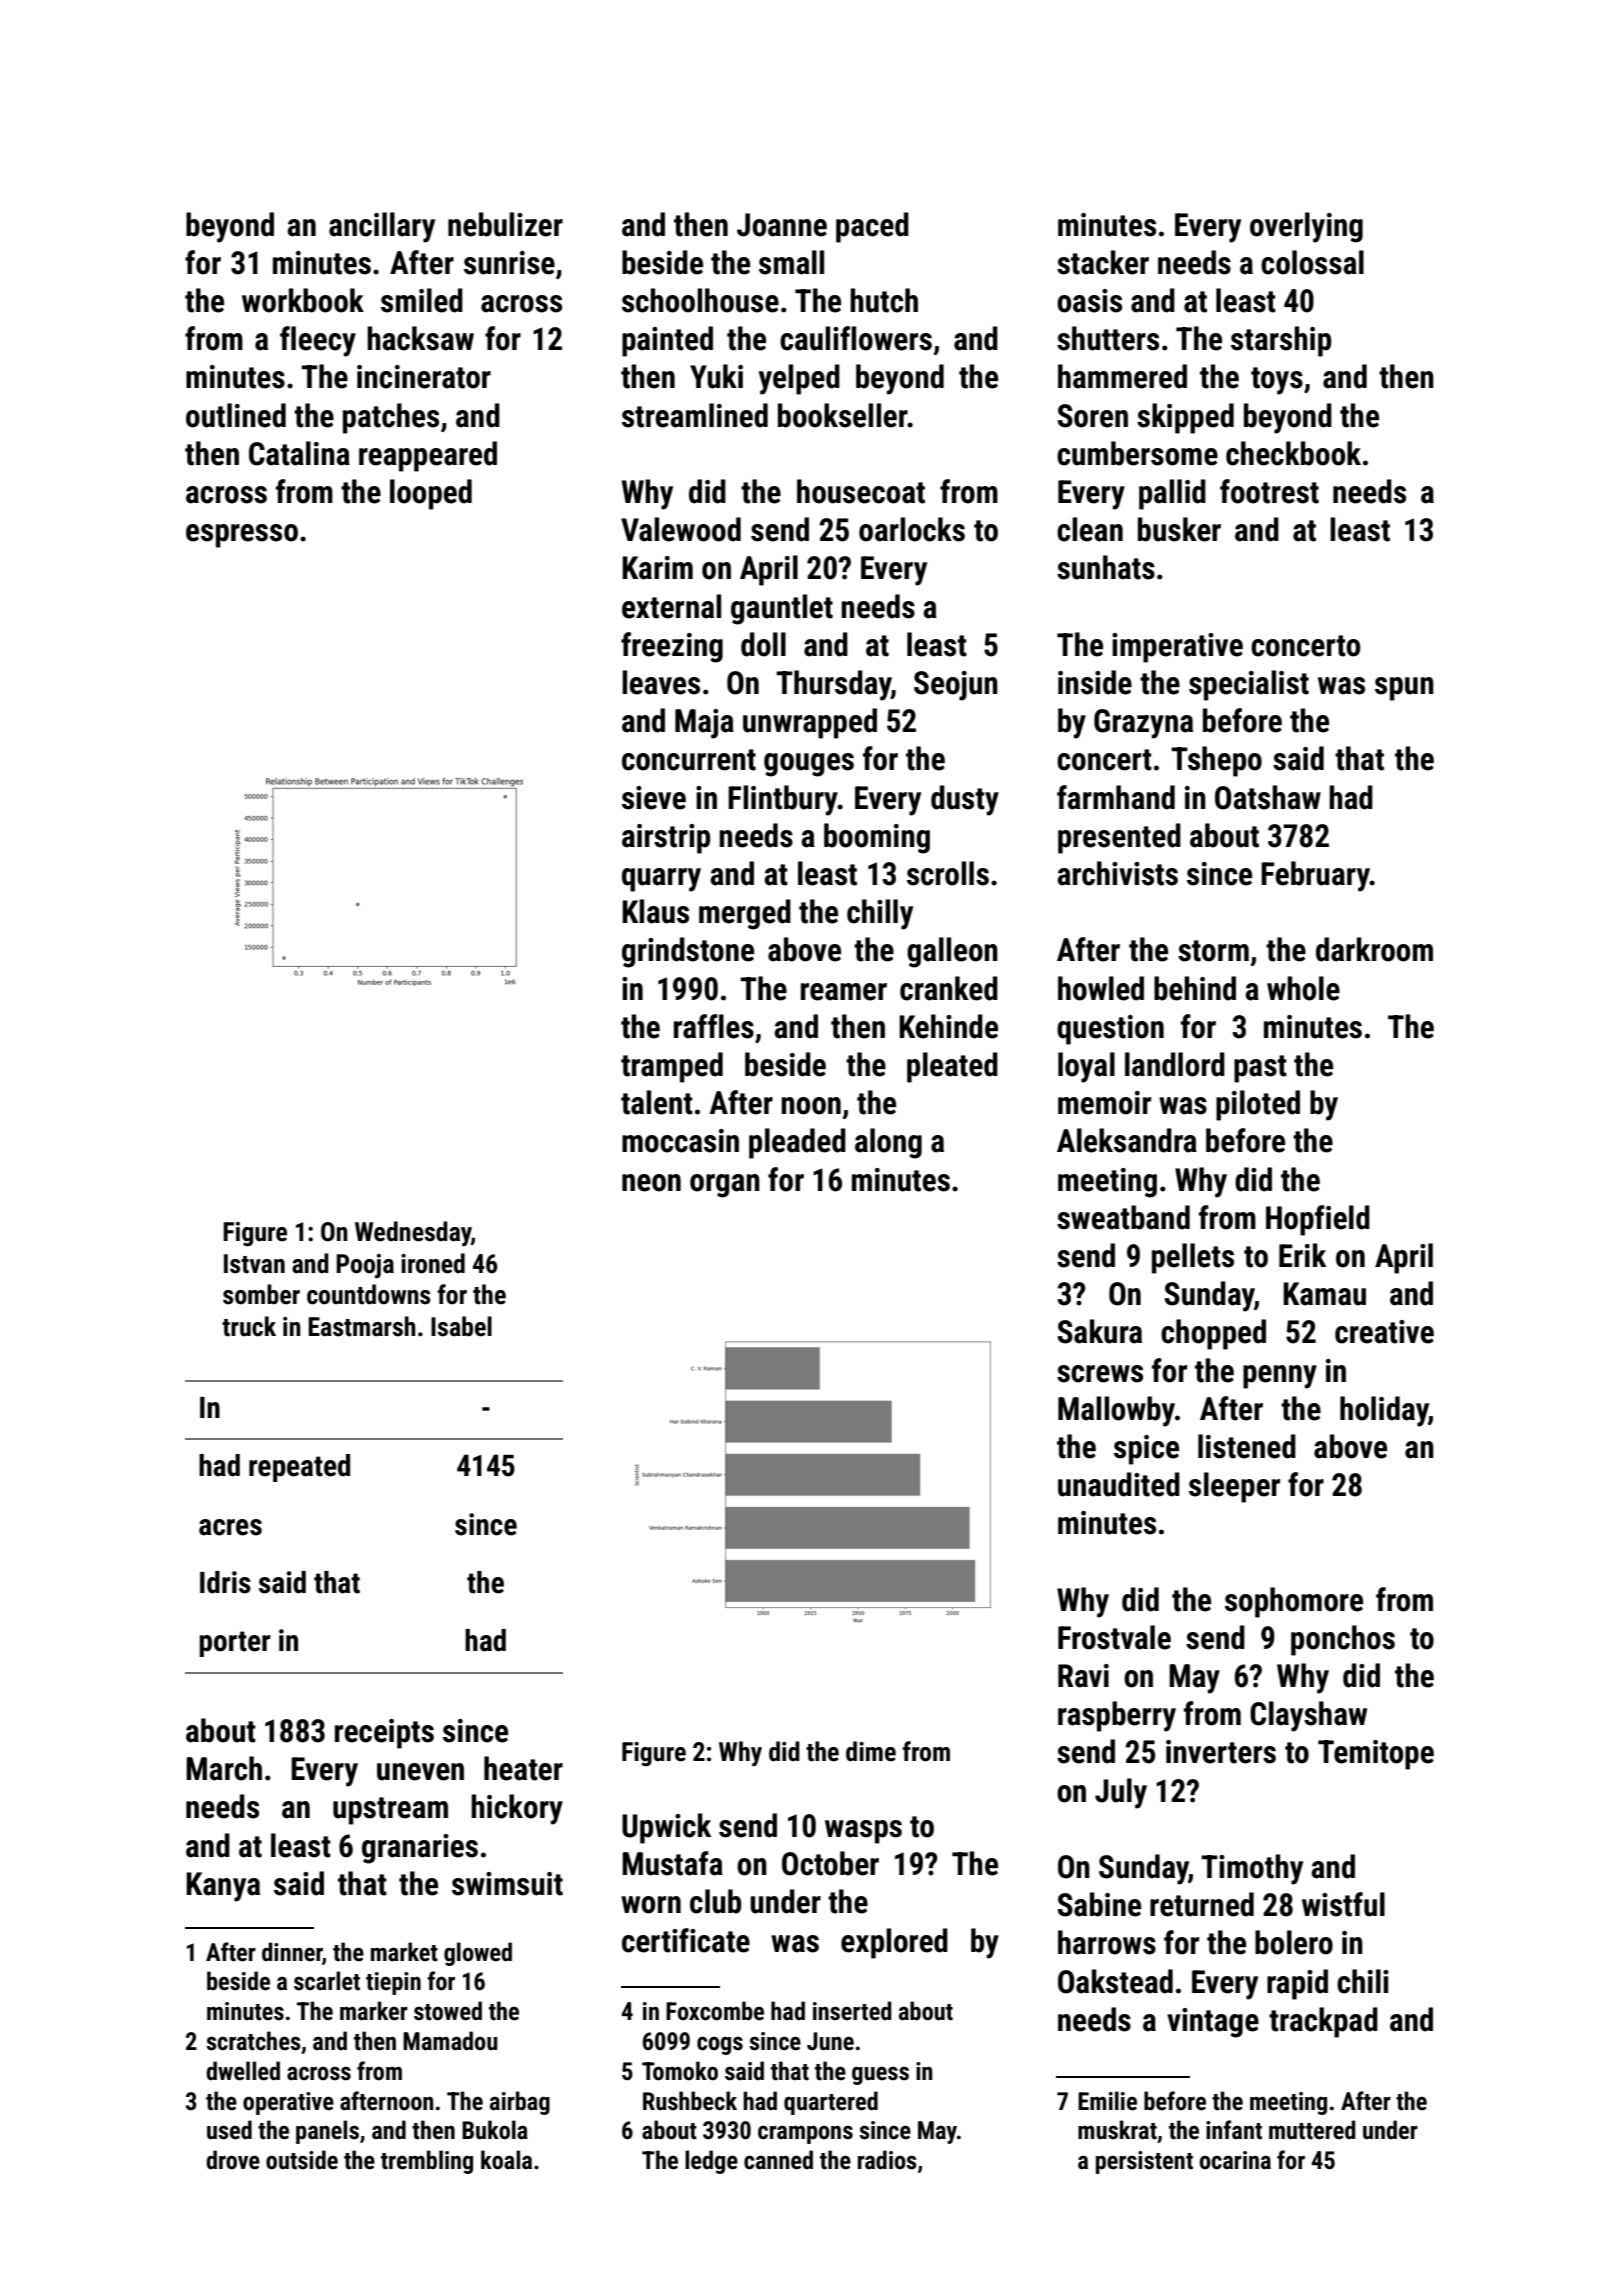  What do you see at coordinates (1312, 2130) in the page?
I see `muttered` at bounding box center [1312, 2130].
